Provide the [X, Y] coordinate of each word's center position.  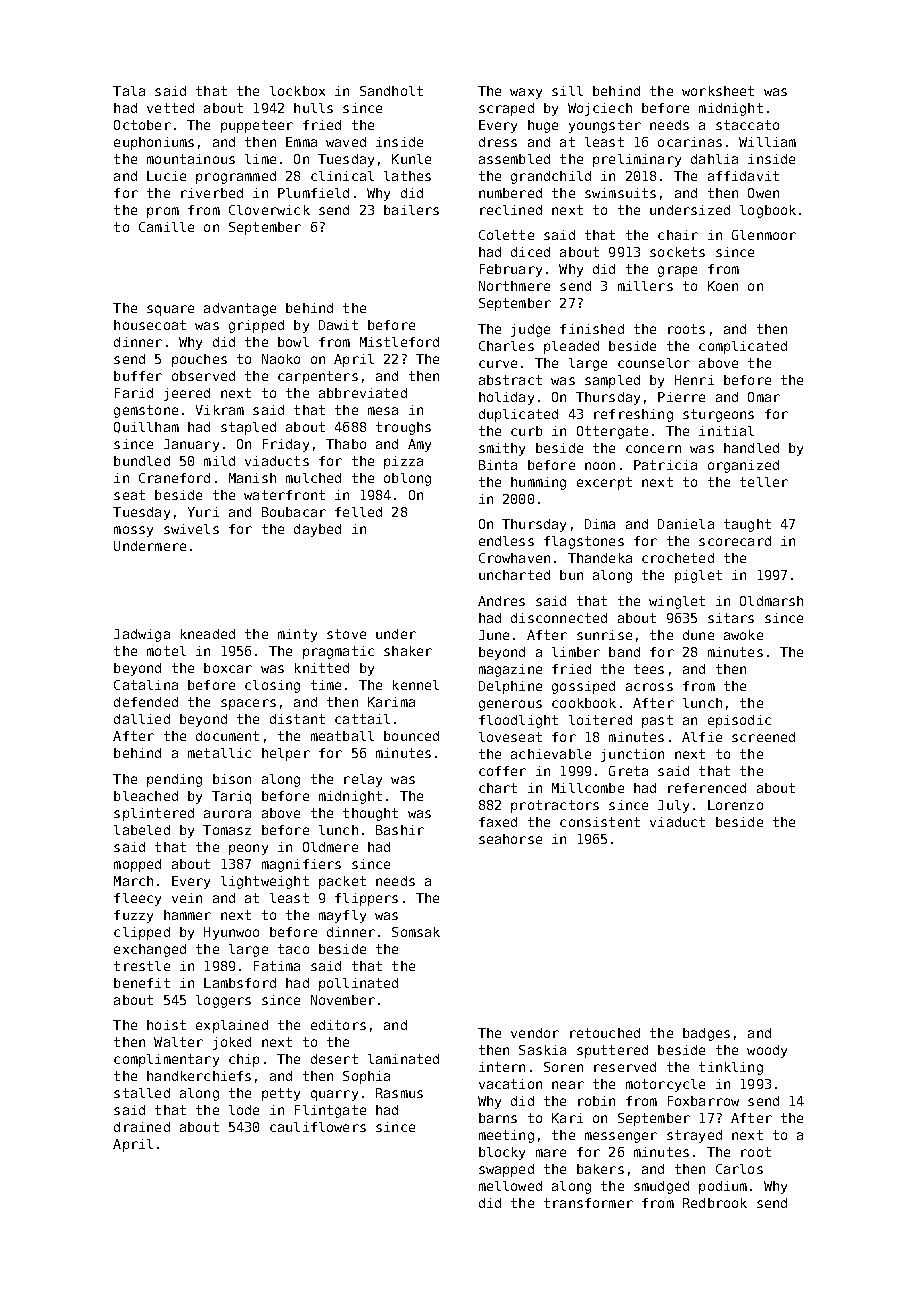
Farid [134, 393]
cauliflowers [318, 1127]
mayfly [342, 916]
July [673, 806]
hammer [187, 915]
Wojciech [600, 109]
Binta [498, 465]
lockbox [297, 91]
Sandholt [391, 91]
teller [764, 482]
